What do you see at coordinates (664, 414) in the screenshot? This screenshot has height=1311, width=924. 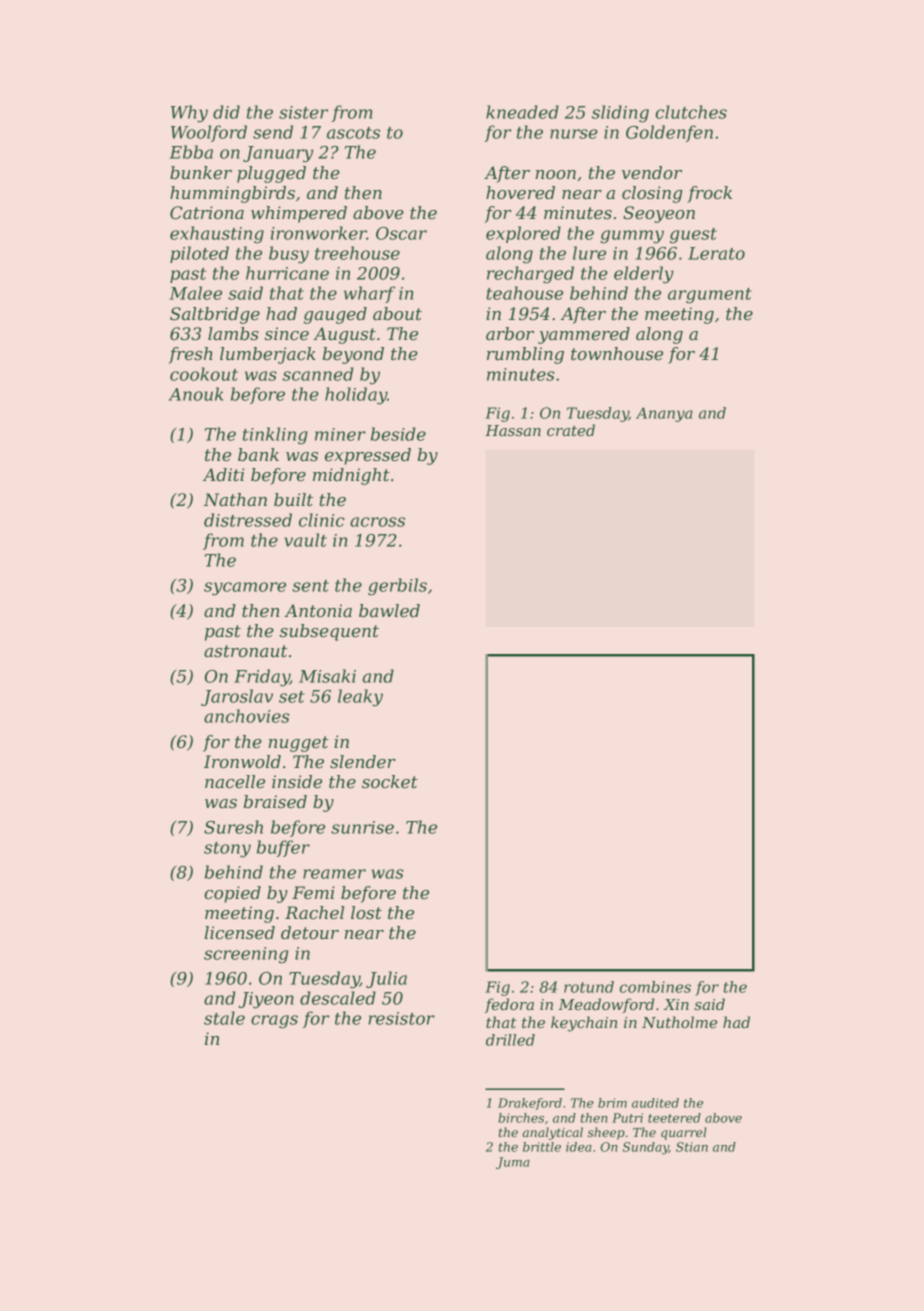 I see `Ananya` at bounding box center [664, 414].
